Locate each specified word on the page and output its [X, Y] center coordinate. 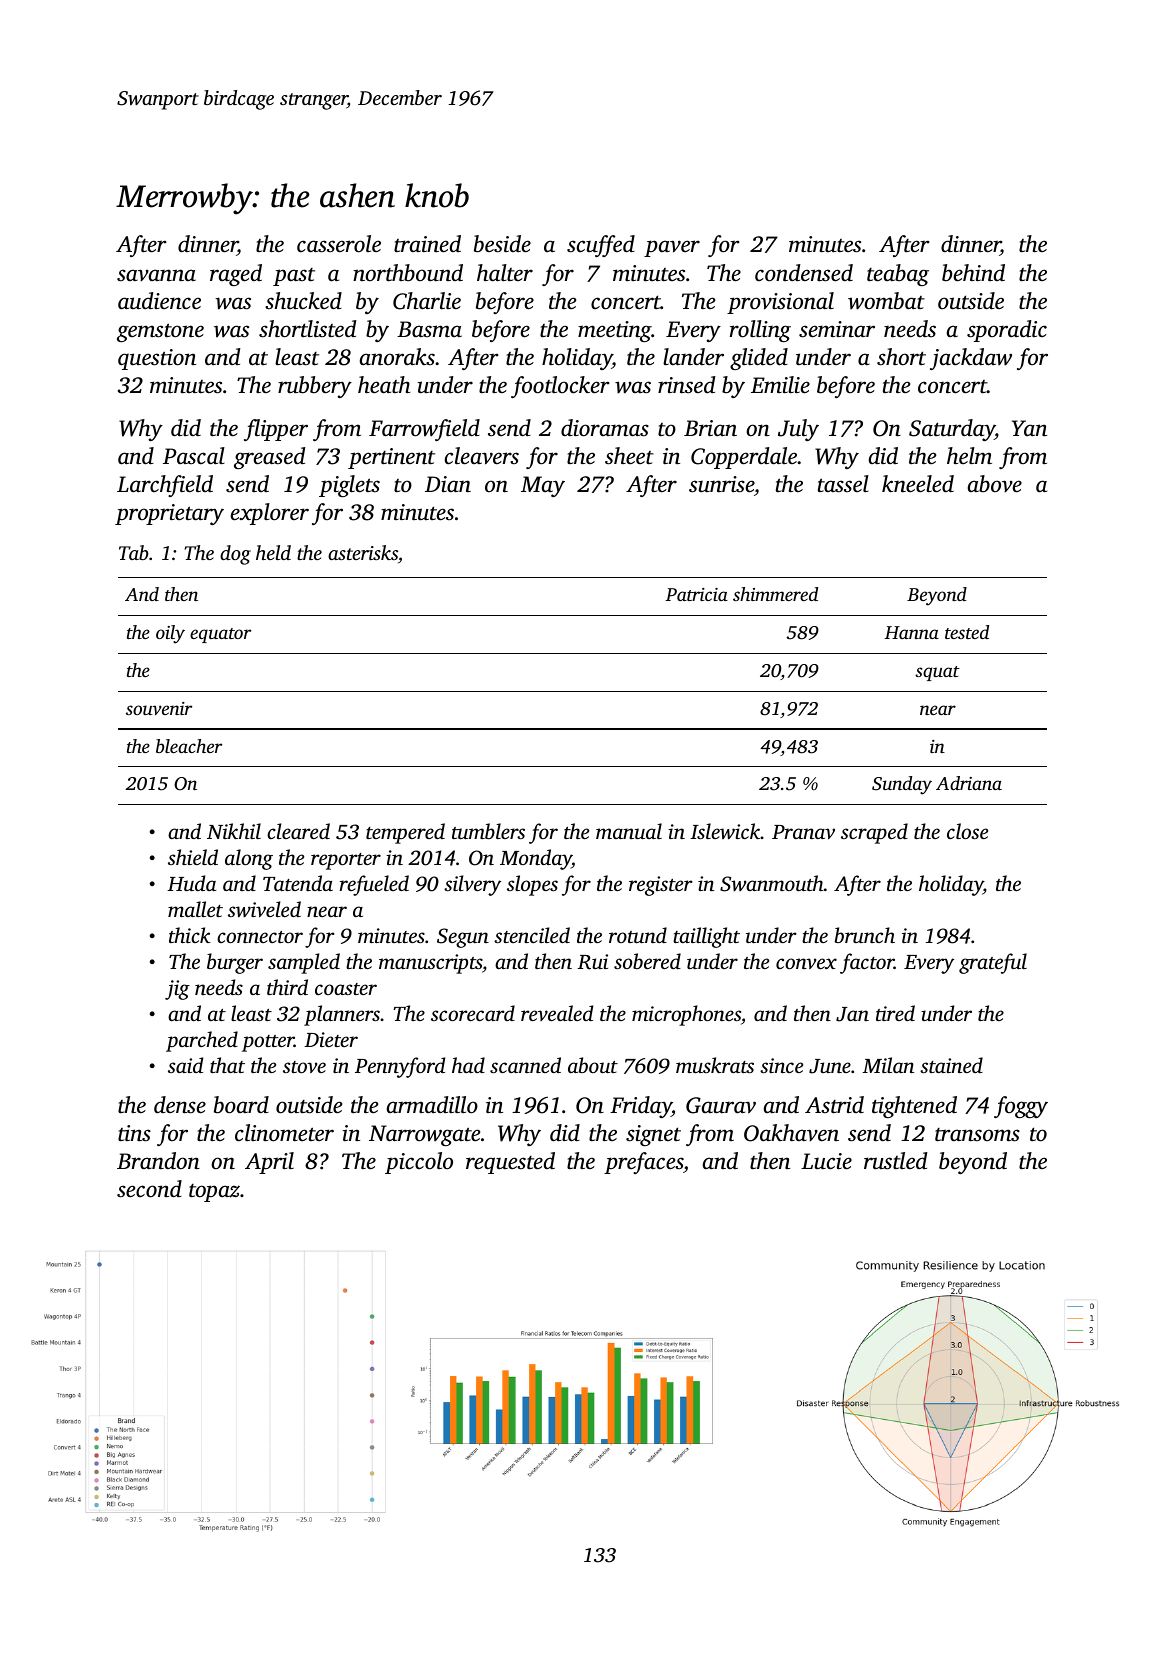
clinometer [284, 1133]
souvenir [159, 708]
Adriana [969, 783]
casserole [339, 244]
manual [629, 831]
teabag [898, 275]
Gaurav [721, 1105]
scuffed [601, 246]
